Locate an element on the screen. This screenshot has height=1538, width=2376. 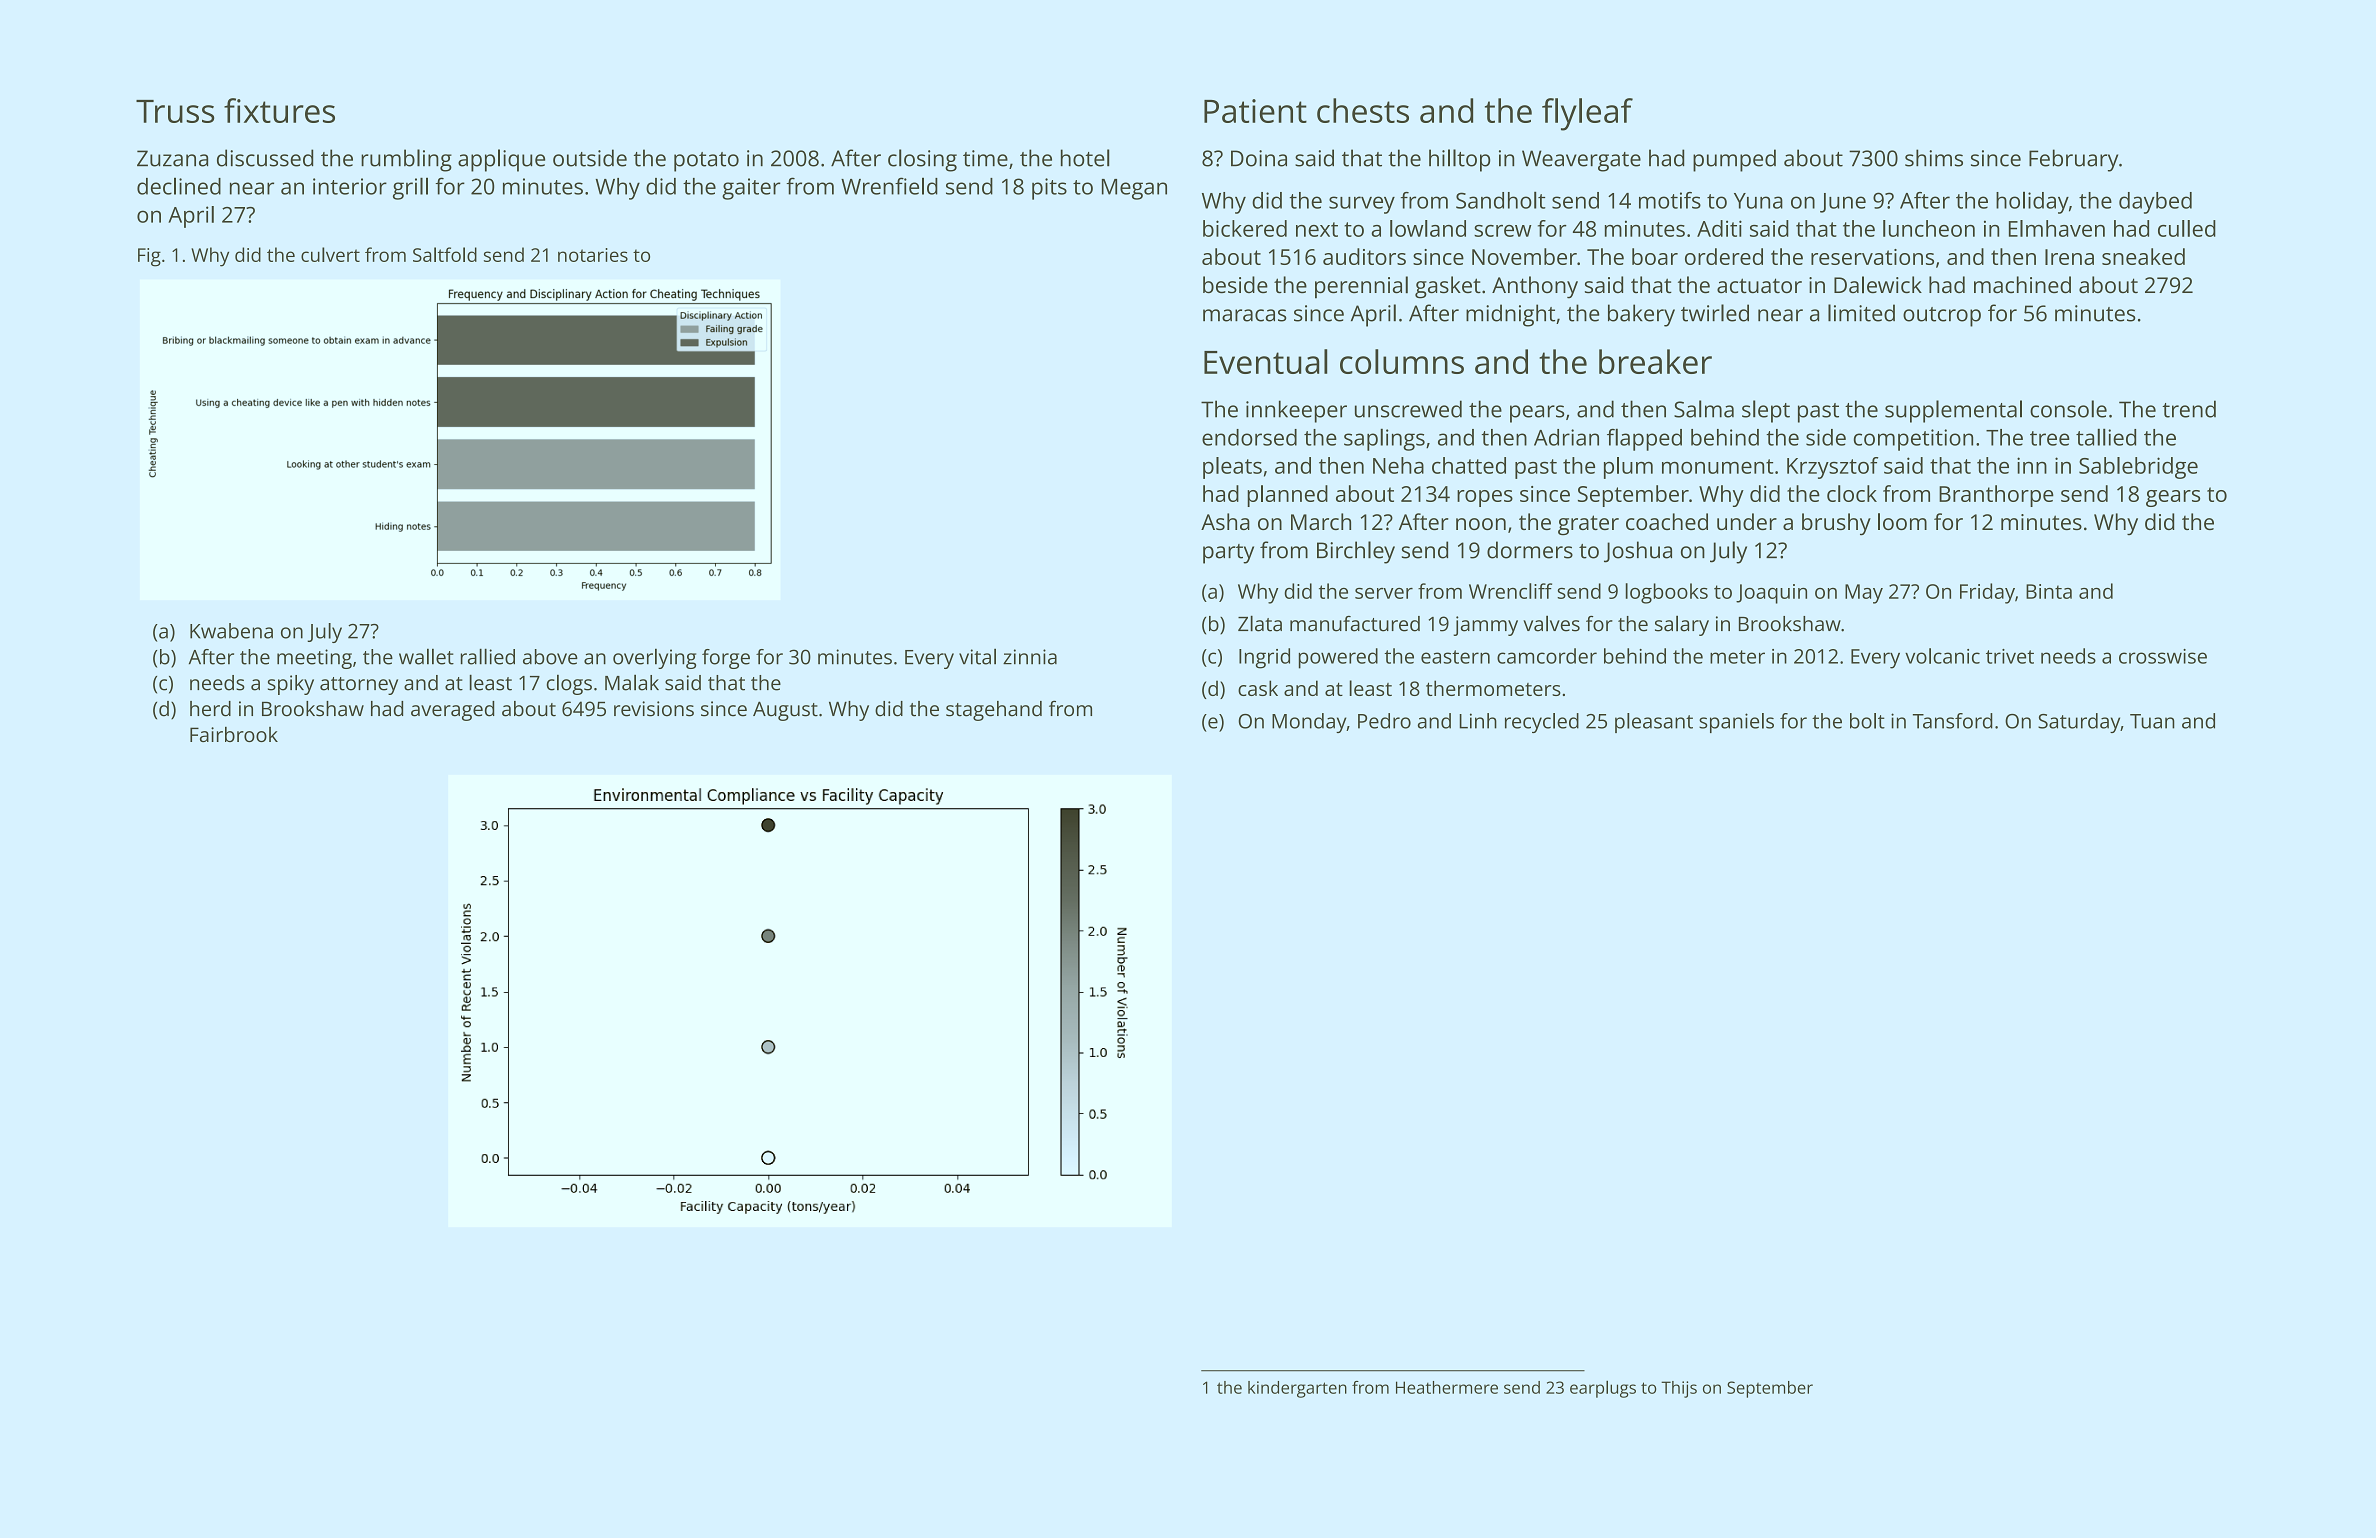
overlying is located at coordinates (654, 658).
